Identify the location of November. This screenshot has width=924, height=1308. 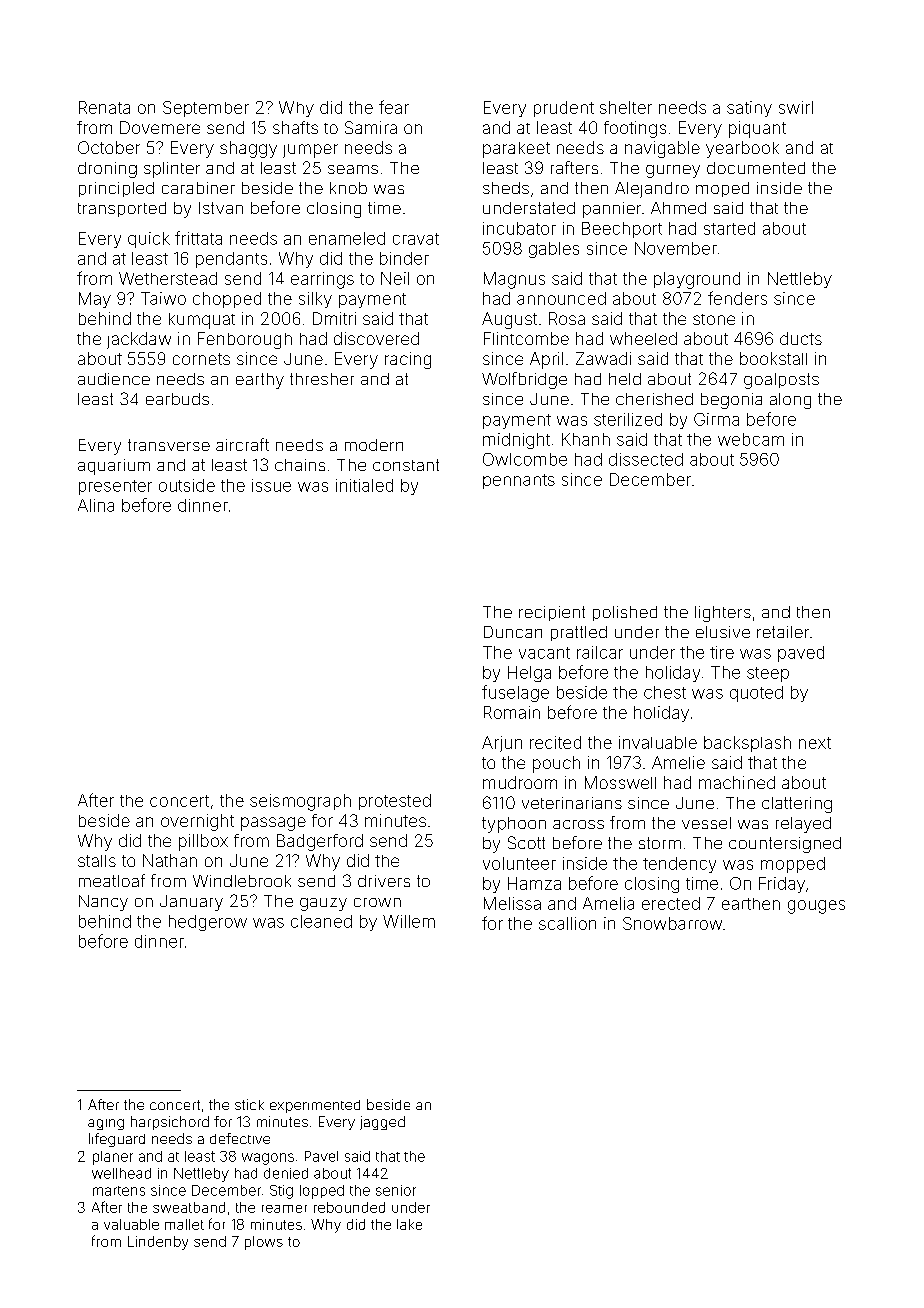
(676, 248).
